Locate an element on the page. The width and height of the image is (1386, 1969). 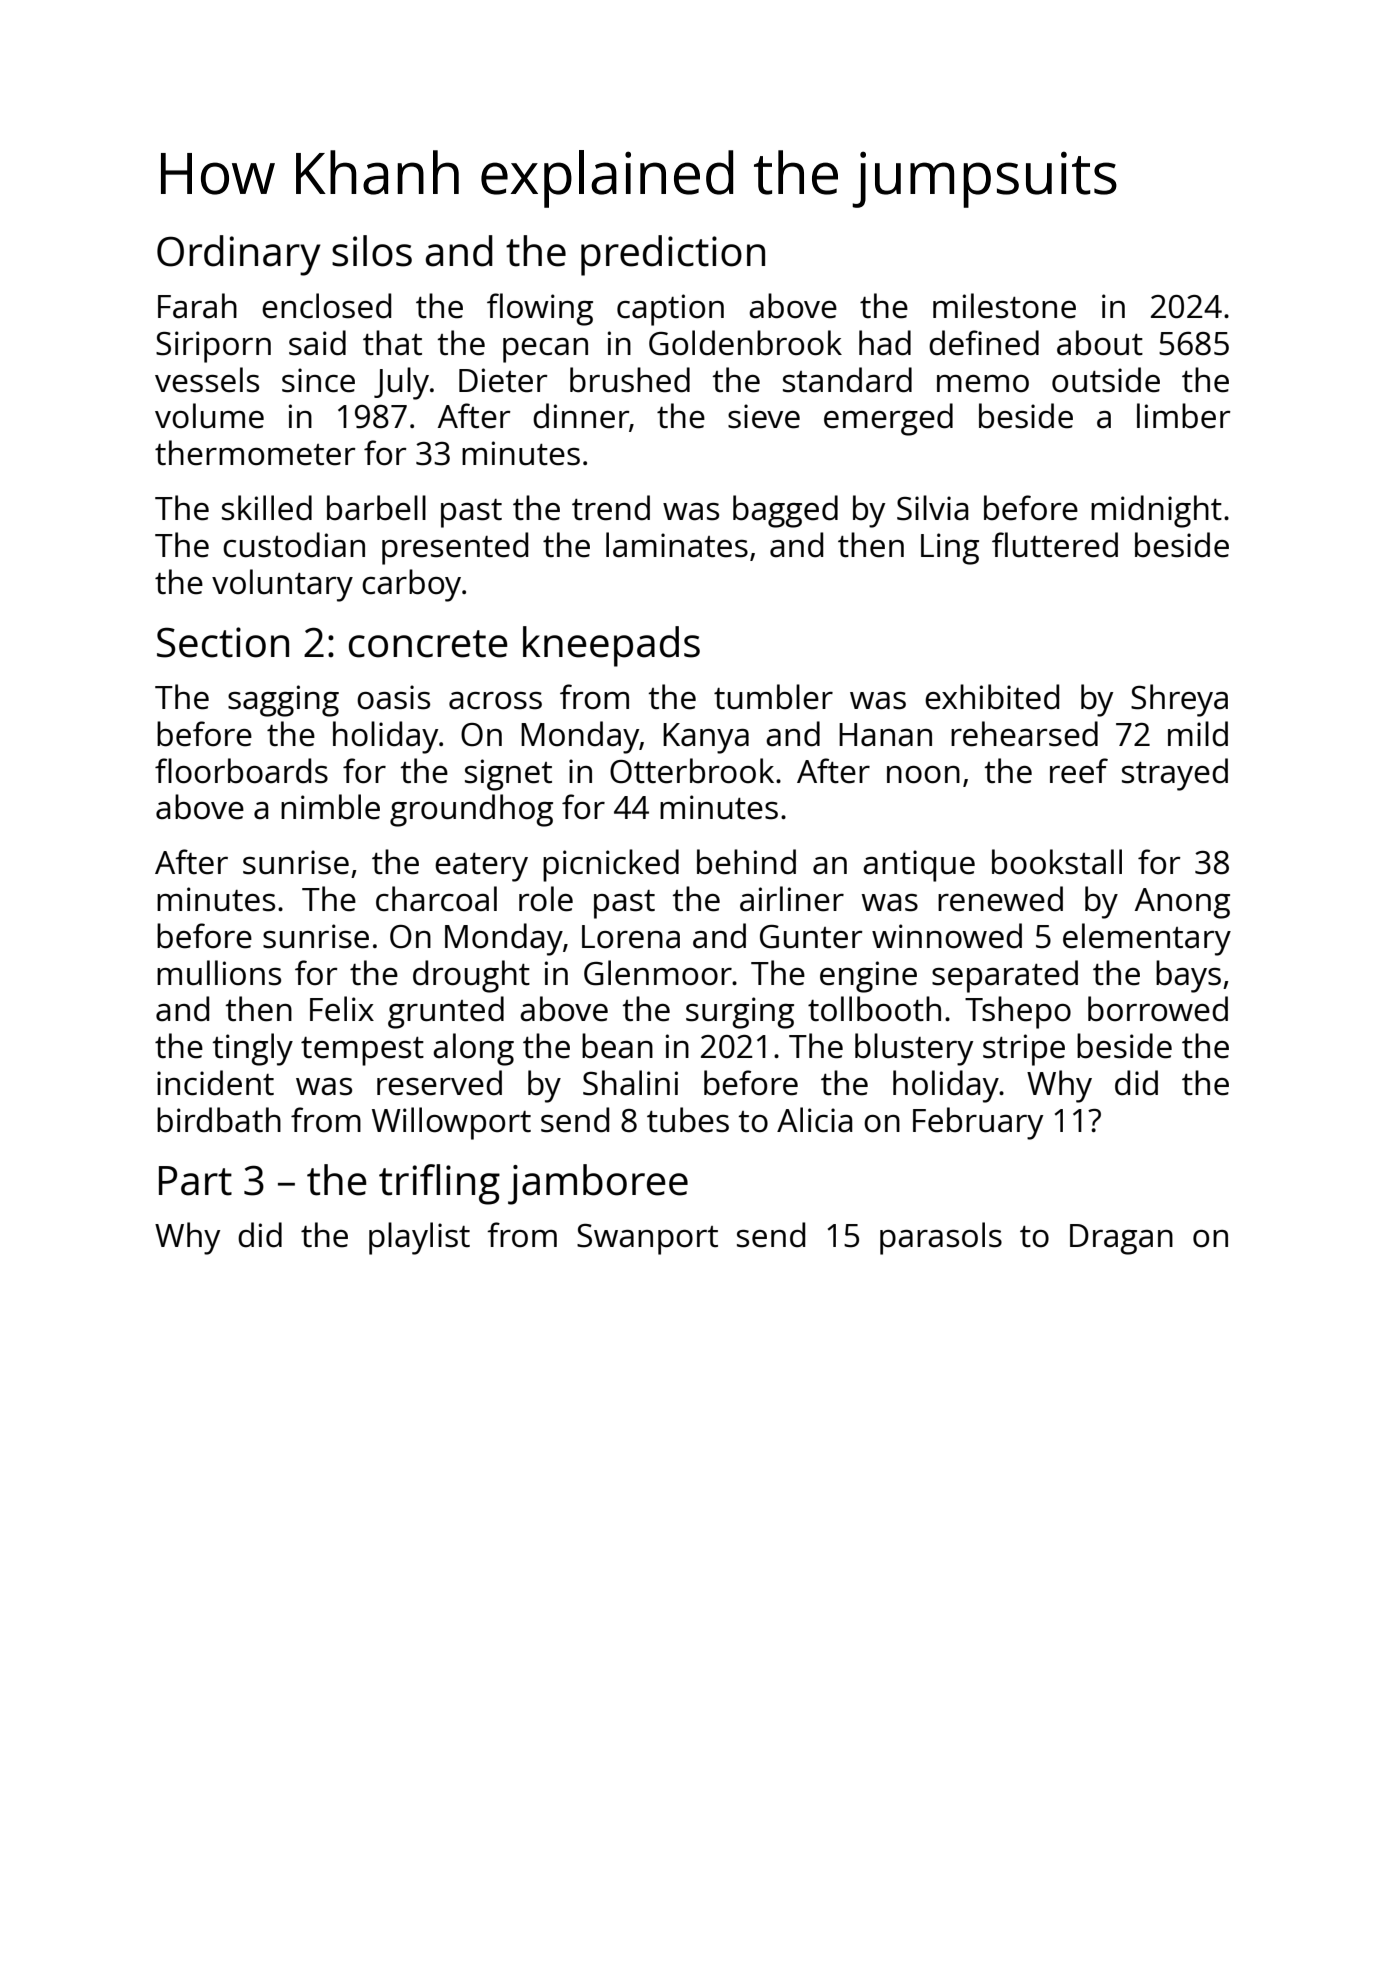
Part is located at coordinates (195, 1181).
